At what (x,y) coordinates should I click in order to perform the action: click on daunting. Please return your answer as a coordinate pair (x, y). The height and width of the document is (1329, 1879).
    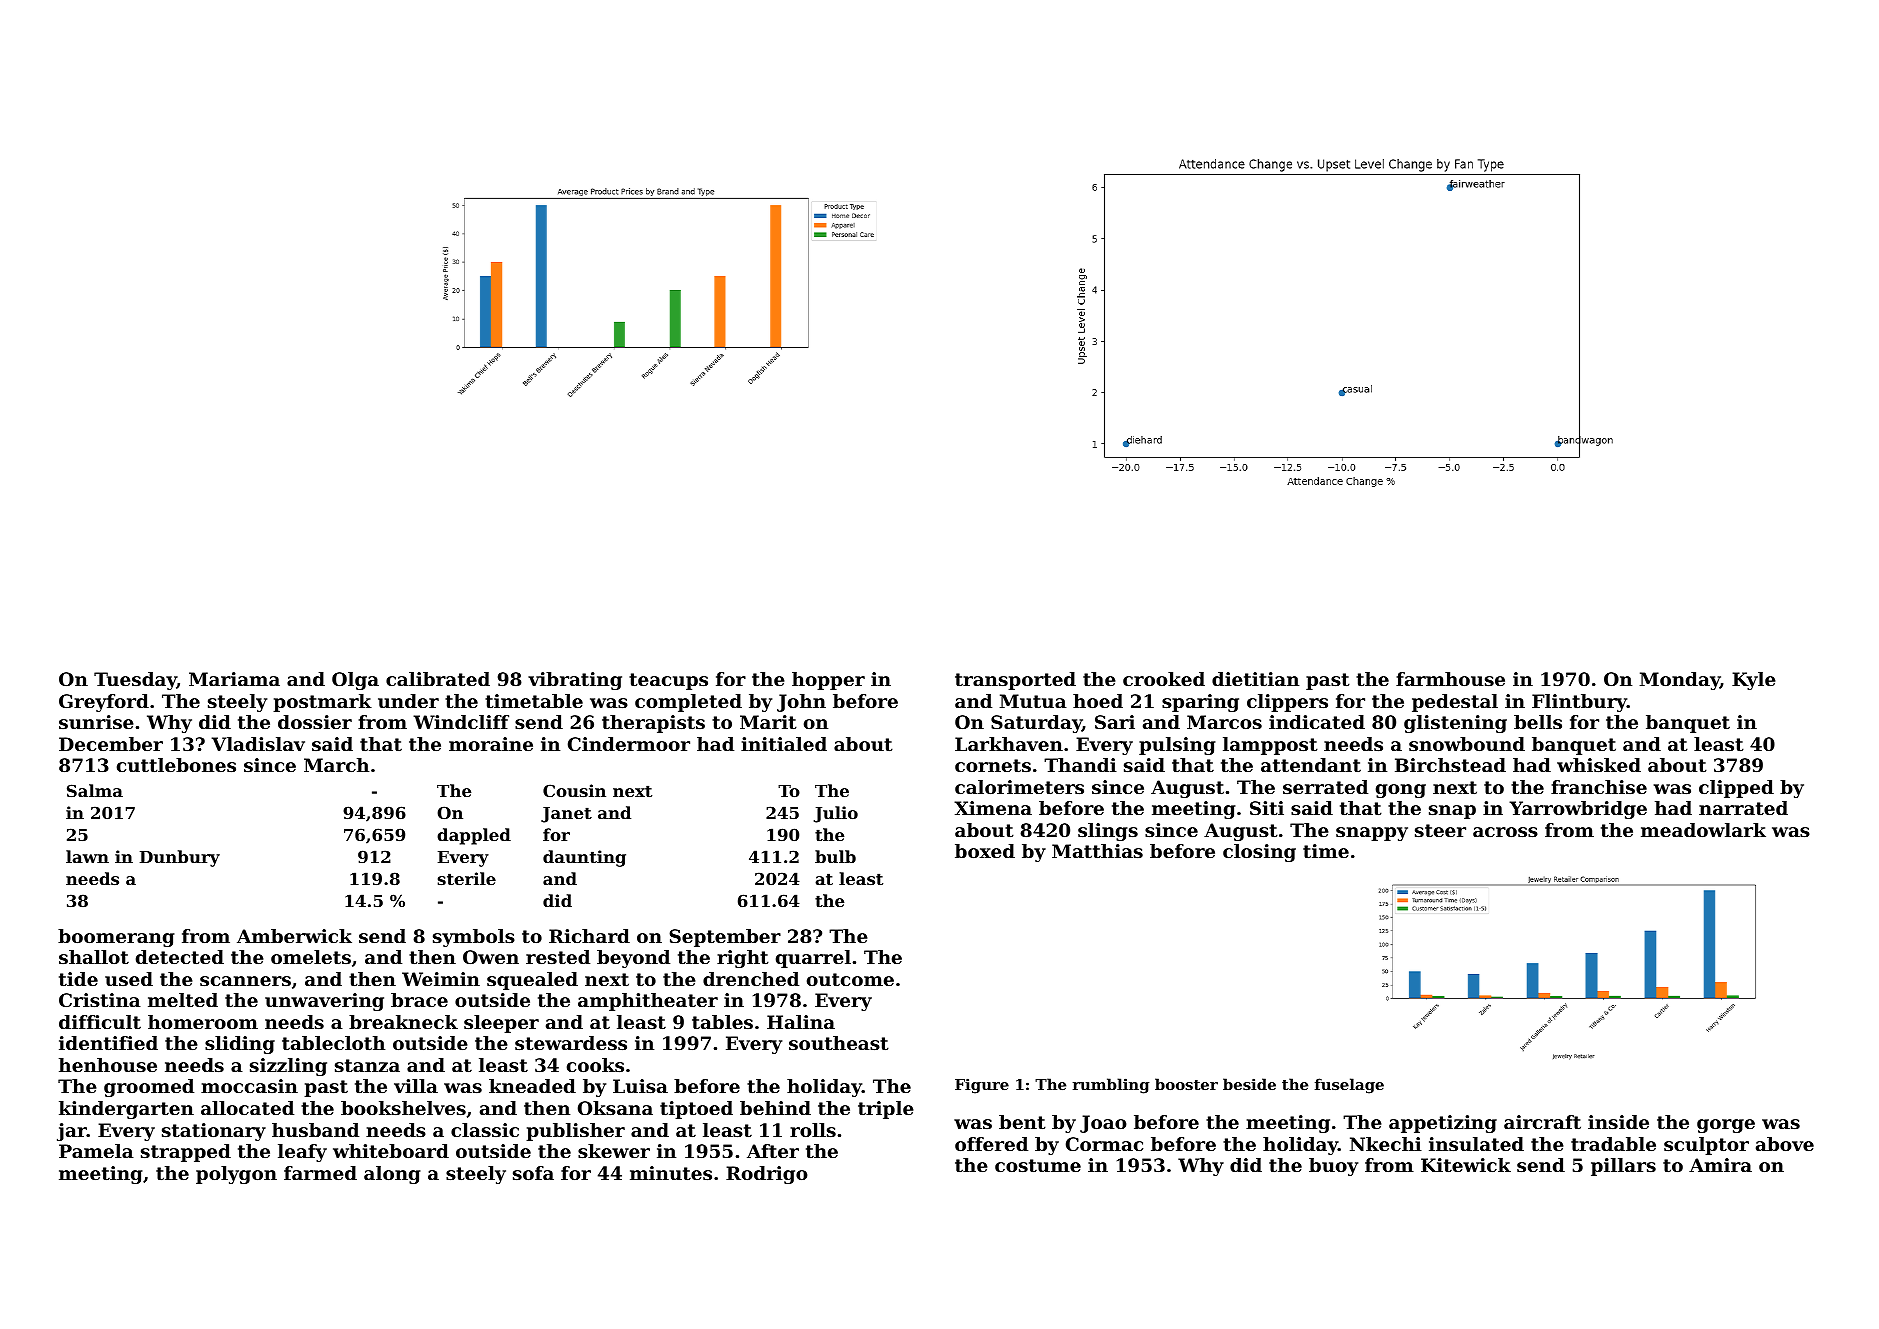
    Looking at the image, I should click on (584, 858).
